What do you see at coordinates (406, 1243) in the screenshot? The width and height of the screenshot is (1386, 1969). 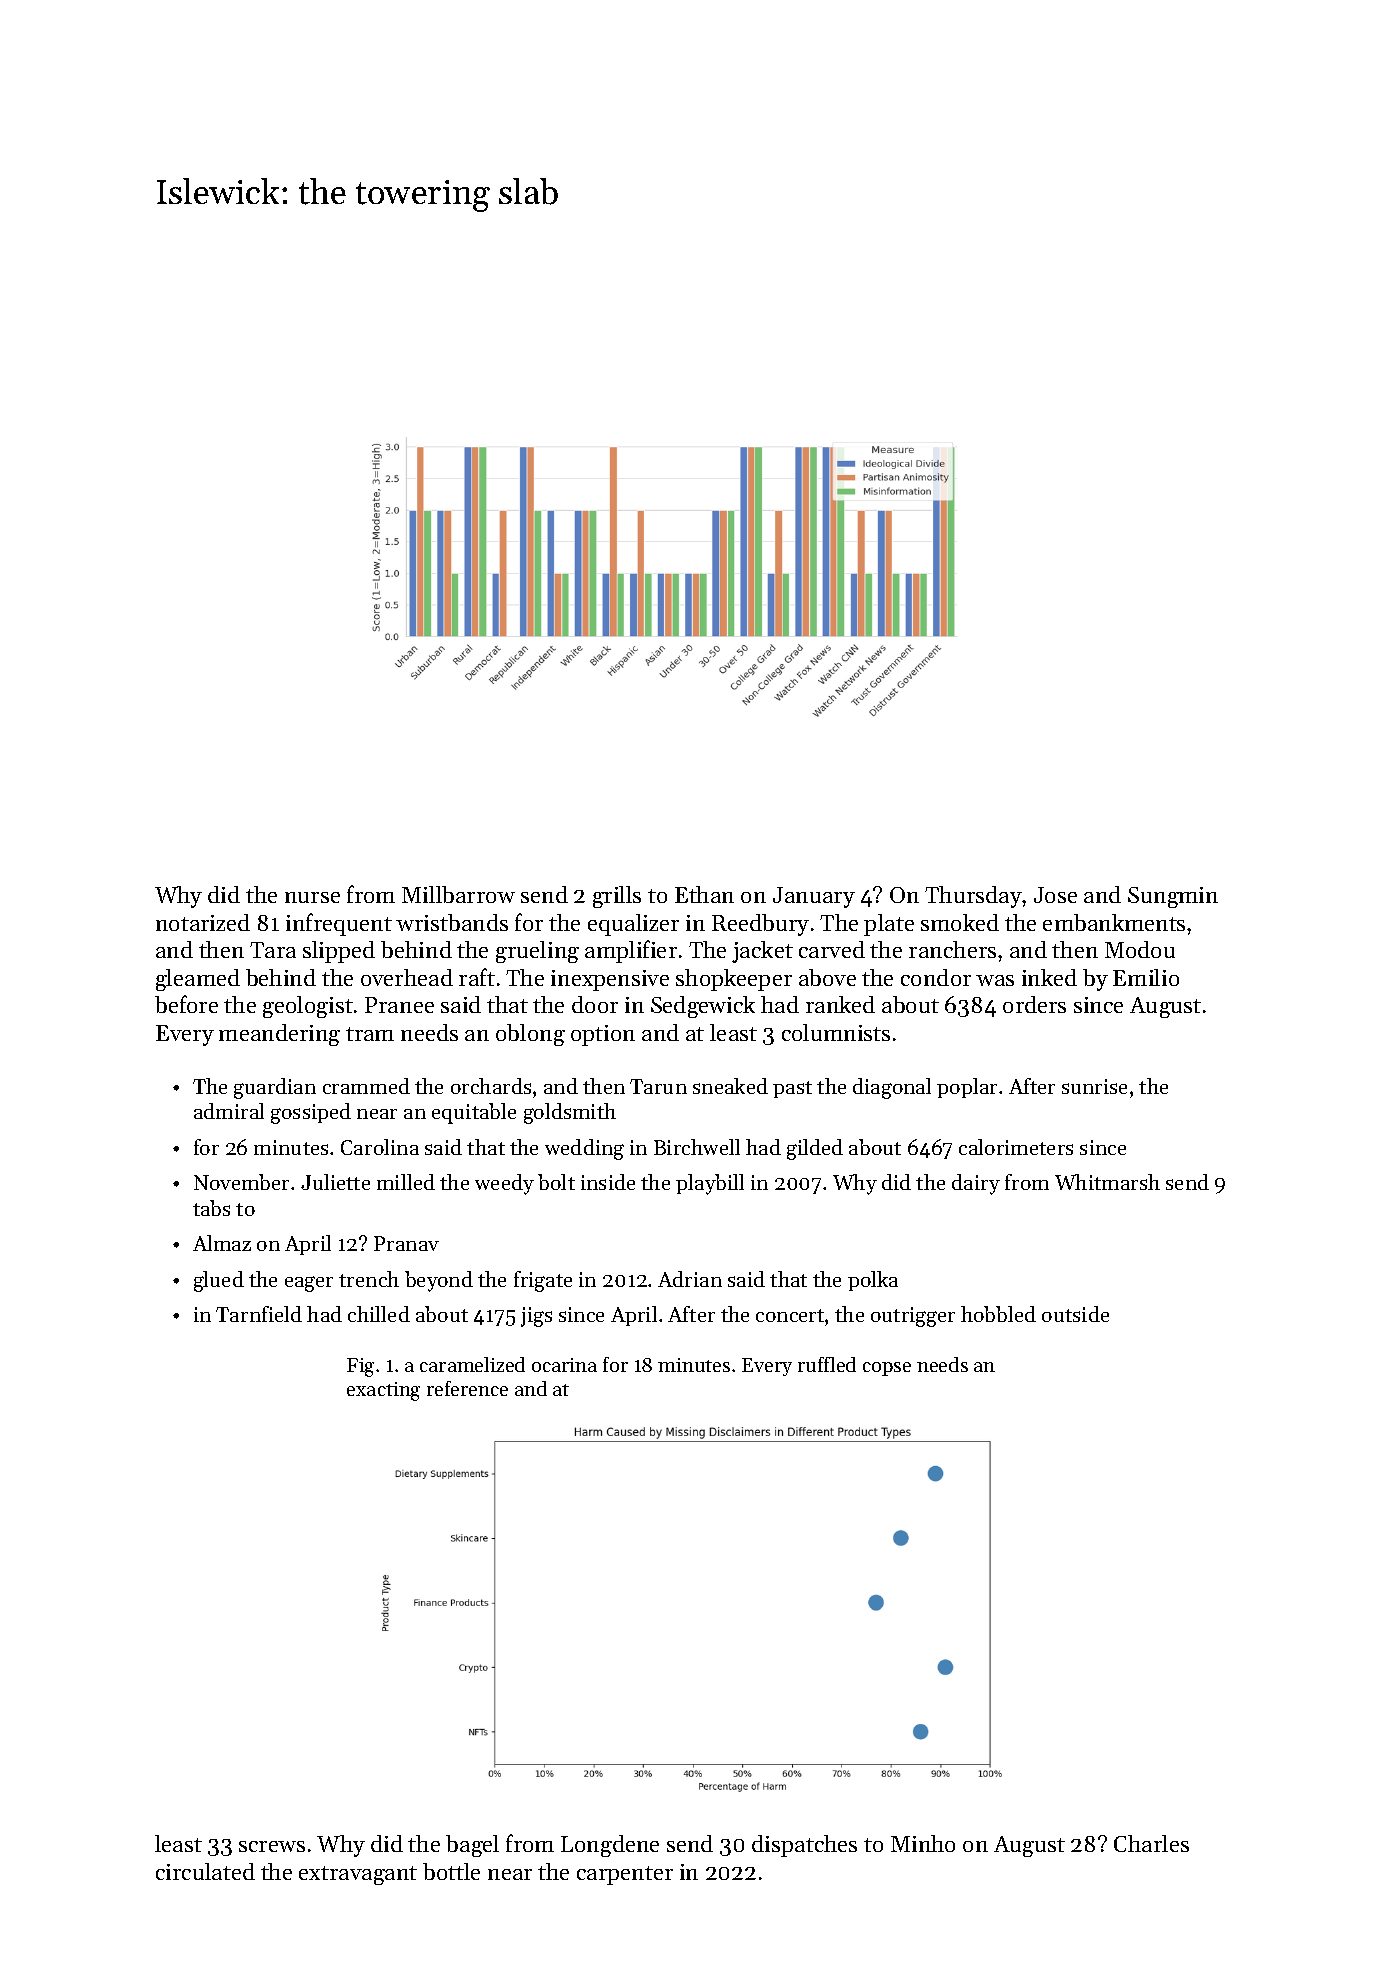 I see `Pranav` at bounding box center [406, 1243].
